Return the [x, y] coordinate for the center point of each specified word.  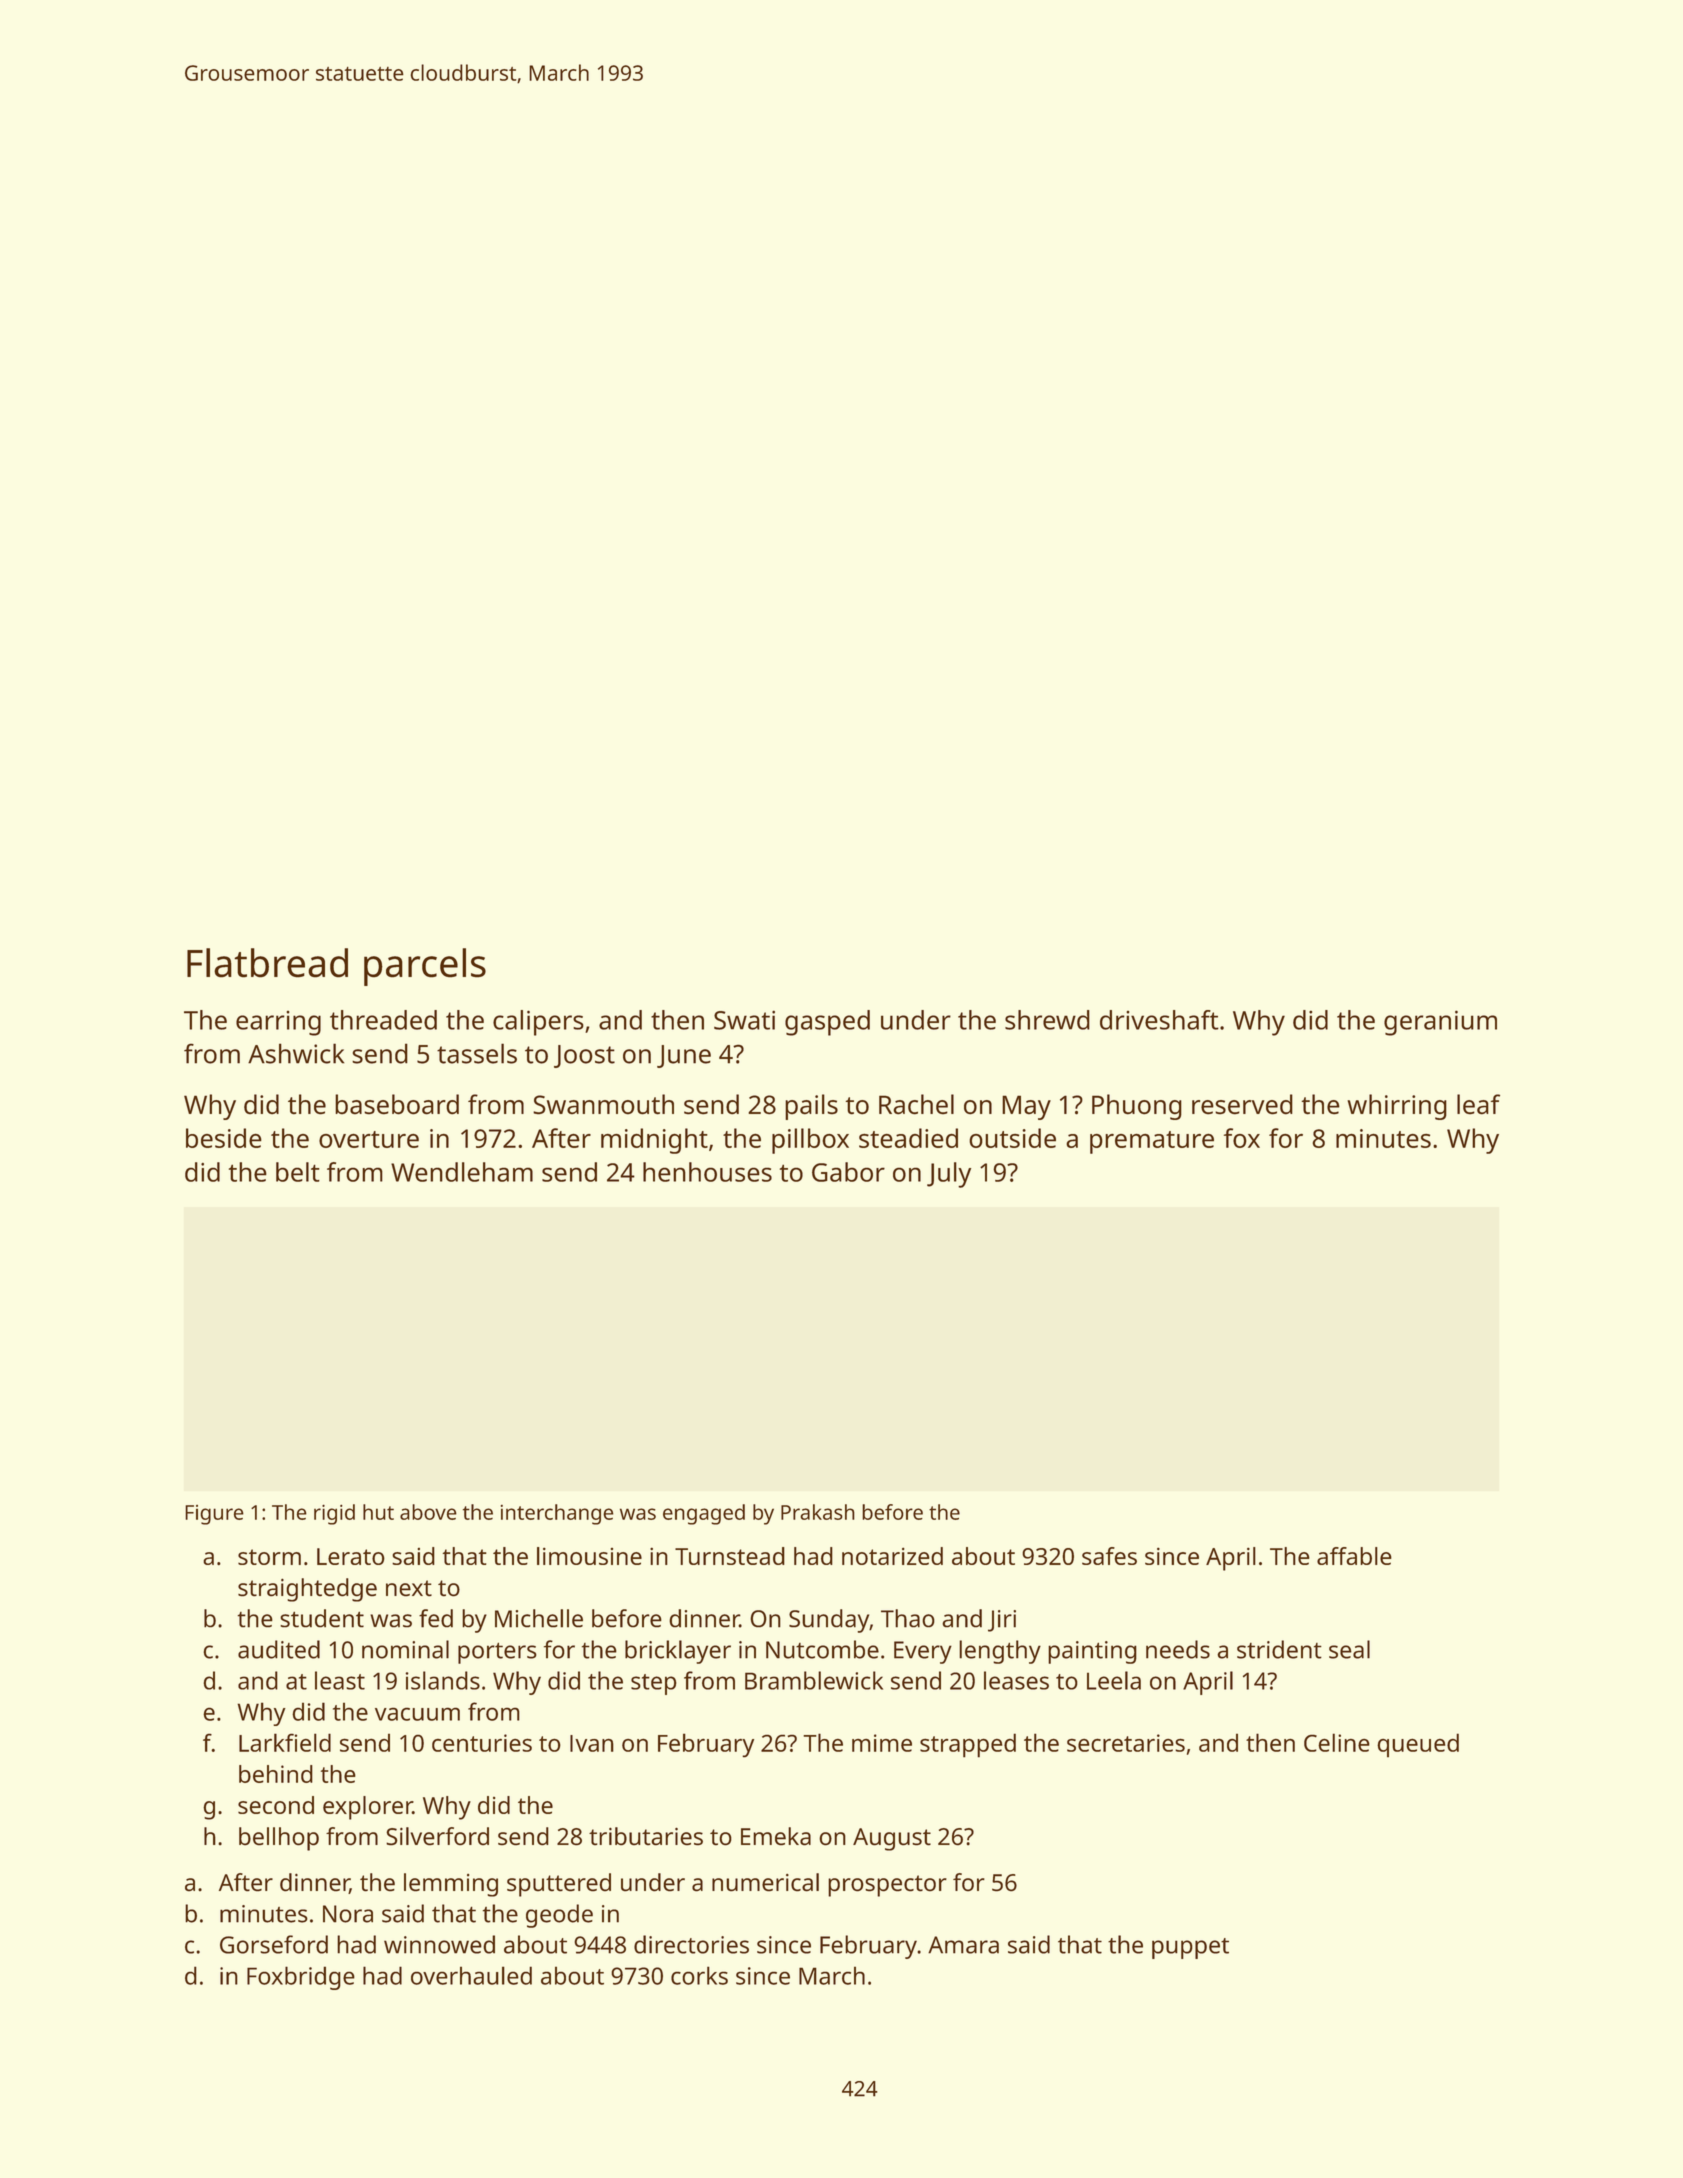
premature [1152, 1142]
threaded [383, 1020]
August [892, 1839]
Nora [348, 1914]
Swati [744, 1020]
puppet [1190, 1948]
